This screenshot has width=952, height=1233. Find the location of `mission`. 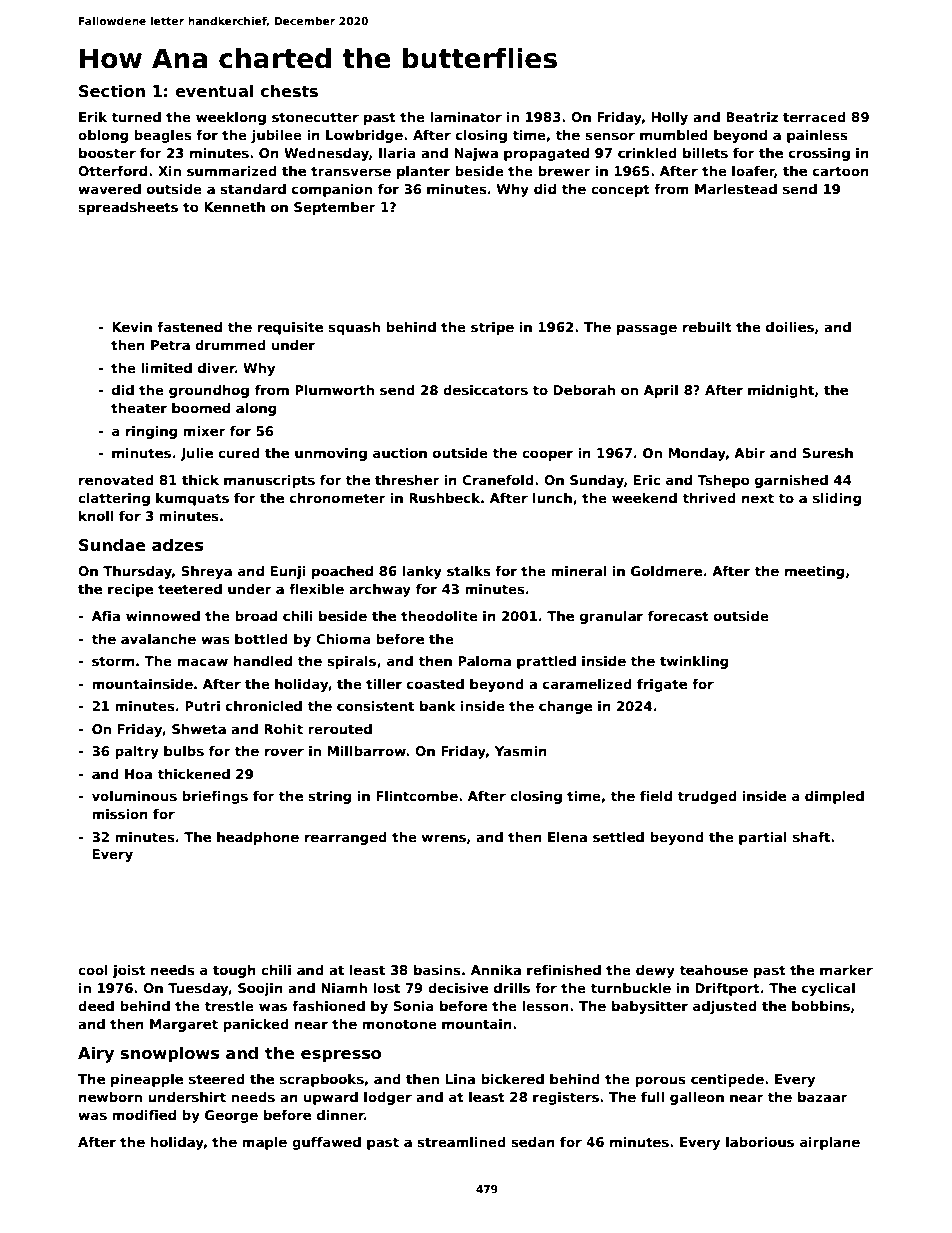

mission is located at coordinates (120, 814).
